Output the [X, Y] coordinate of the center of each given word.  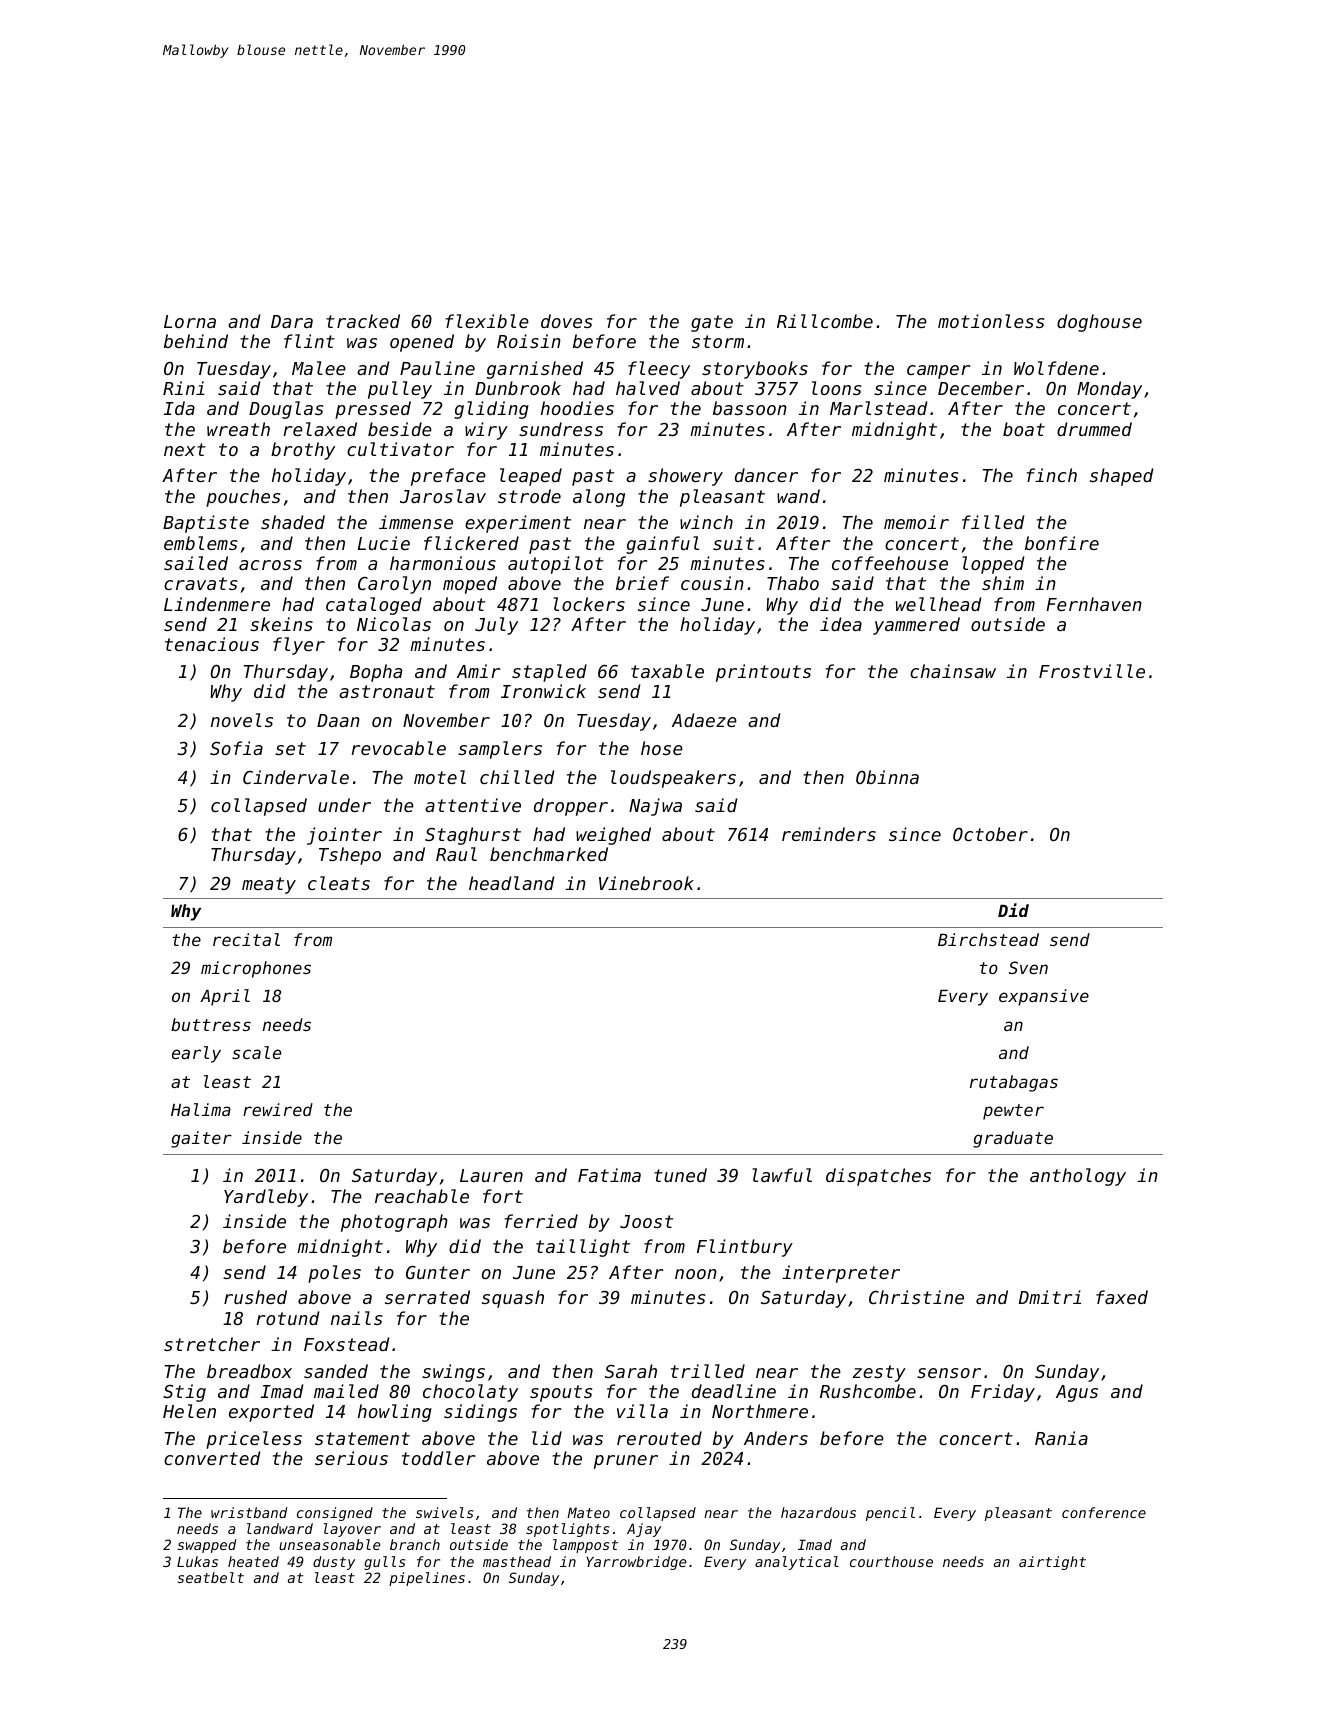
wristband [249, 1512]
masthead [517, 1561]
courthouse [891, 1561]
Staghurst [473, 836]
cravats [200, 583]
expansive [1044, 997]
